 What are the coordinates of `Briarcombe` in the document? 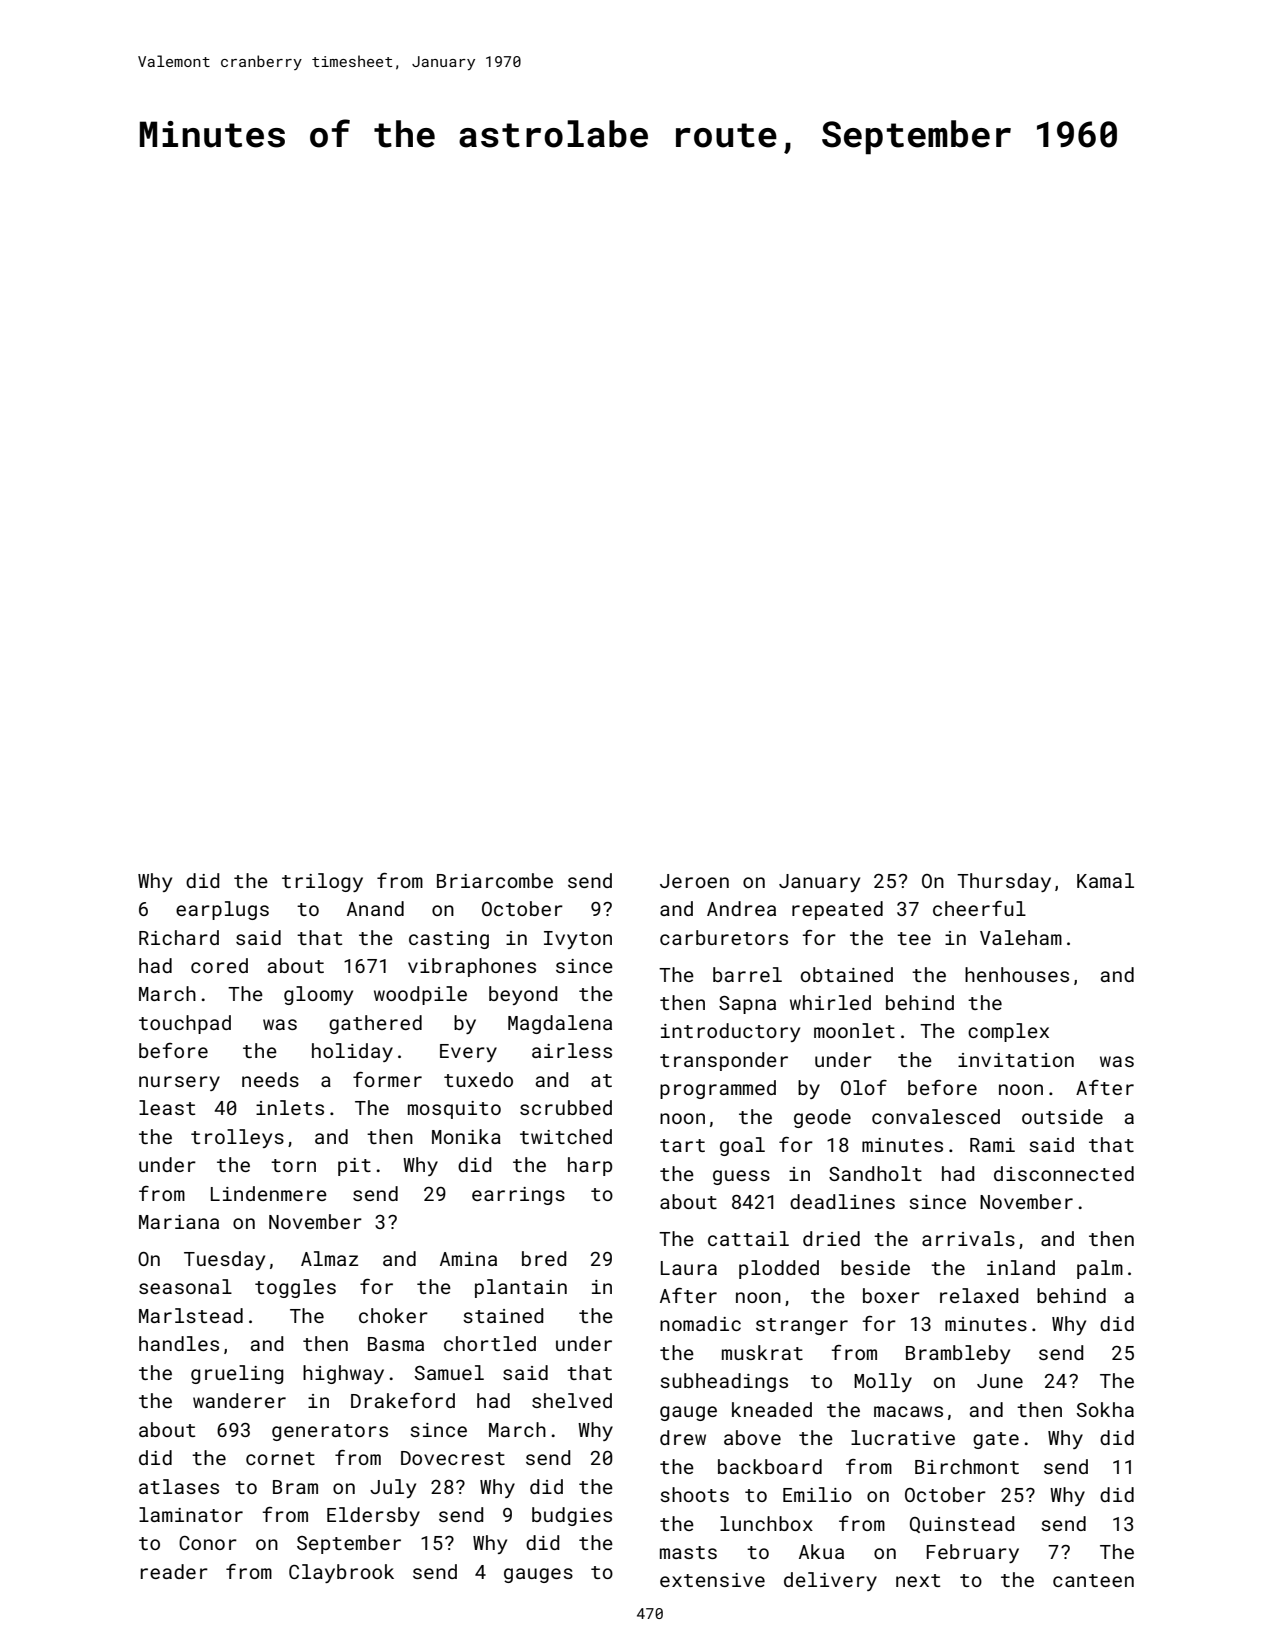 It's located at (495, 880).
